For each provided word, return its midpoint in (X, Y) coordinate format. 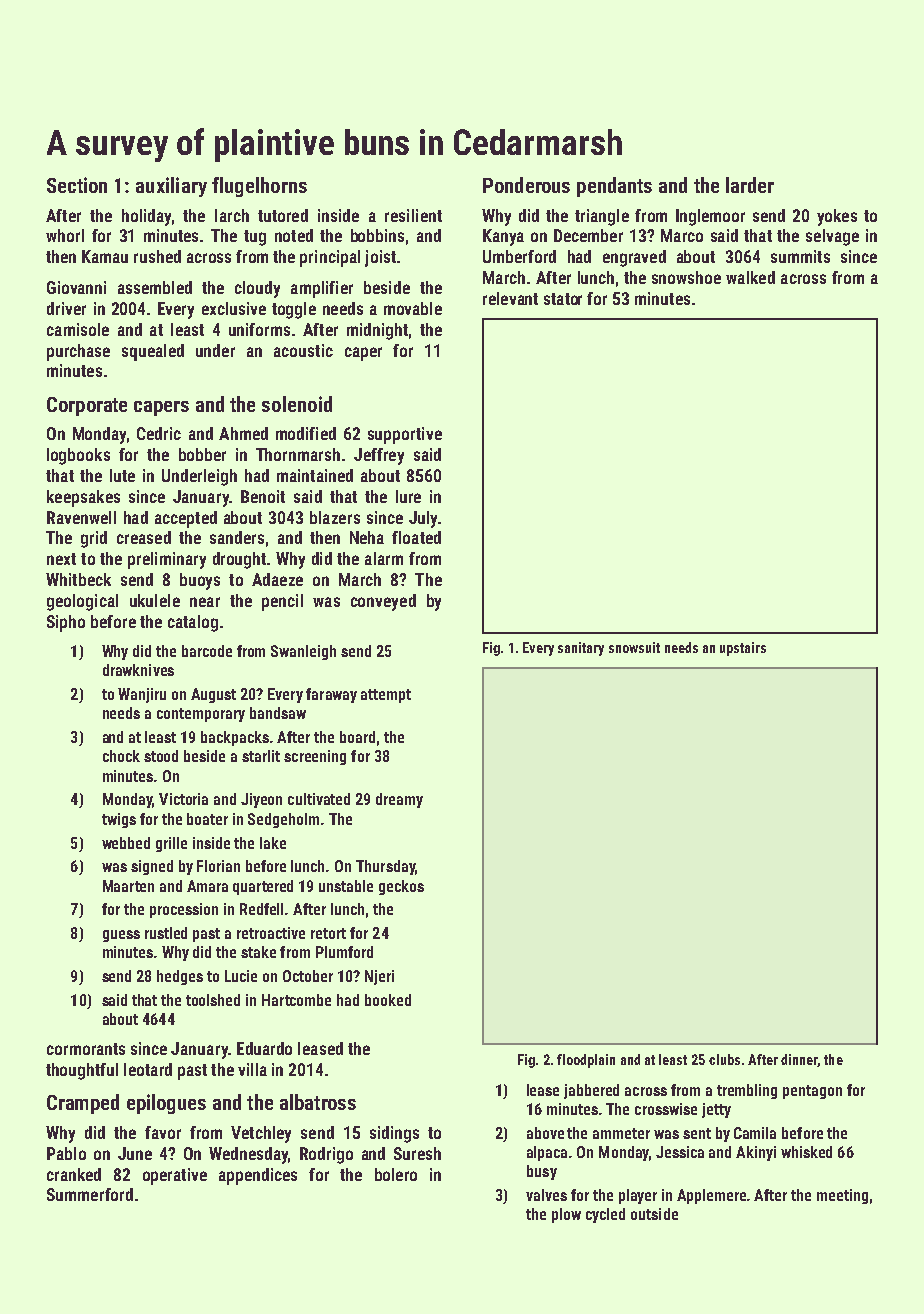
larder (750, 185)
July (423, 519)
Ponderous (526, 185)
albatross (318, 1102)
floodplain (586, 1061)
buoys (200, 581)
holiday (146, 217)
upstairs (743, 649)
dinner (799, 1060)
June (135, 1153)
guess (121, 936)
